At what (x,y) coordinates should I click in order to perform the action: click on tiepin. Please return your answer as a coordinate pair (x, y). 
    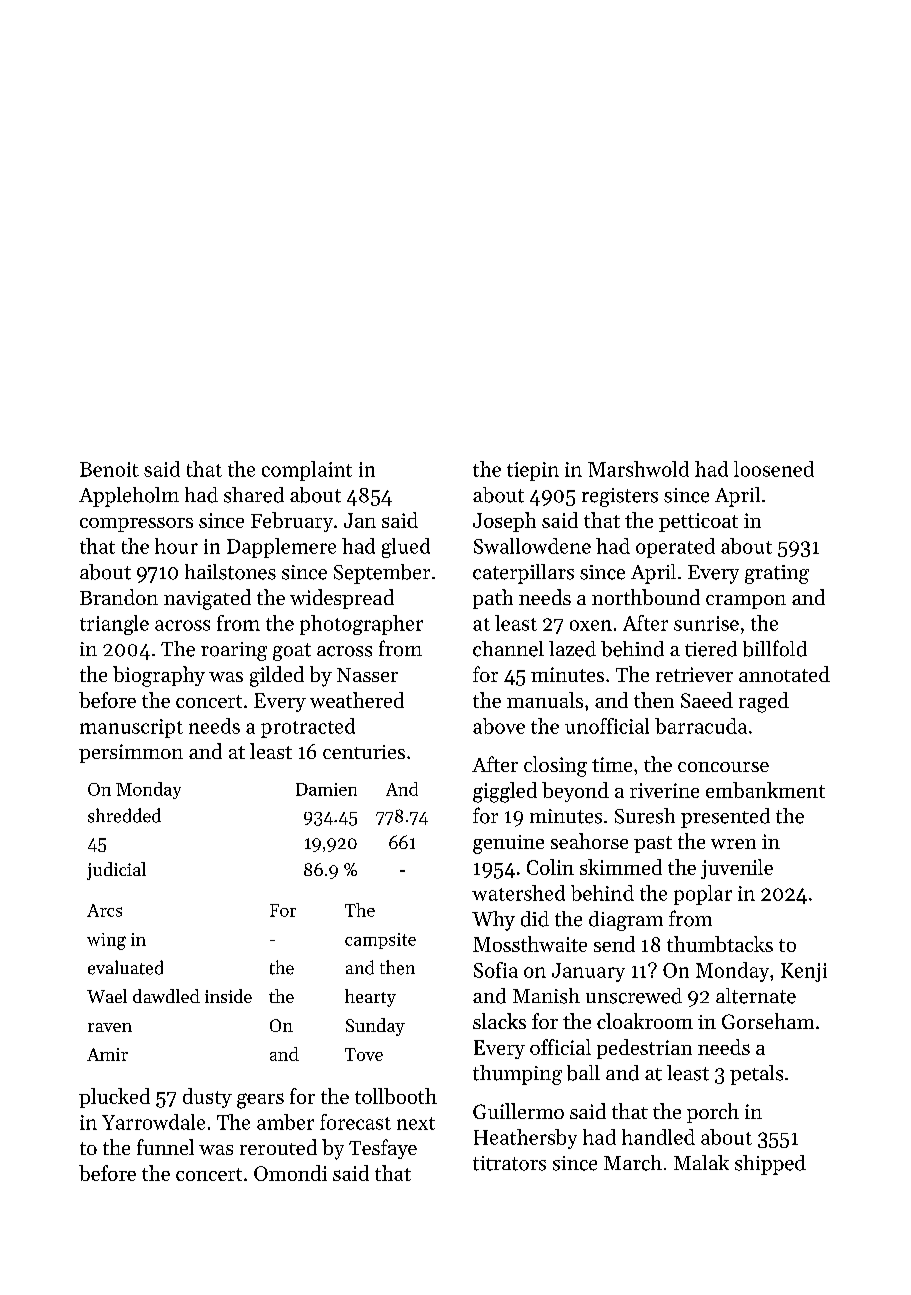
    Looking at the image, I should click on (533, 471).
